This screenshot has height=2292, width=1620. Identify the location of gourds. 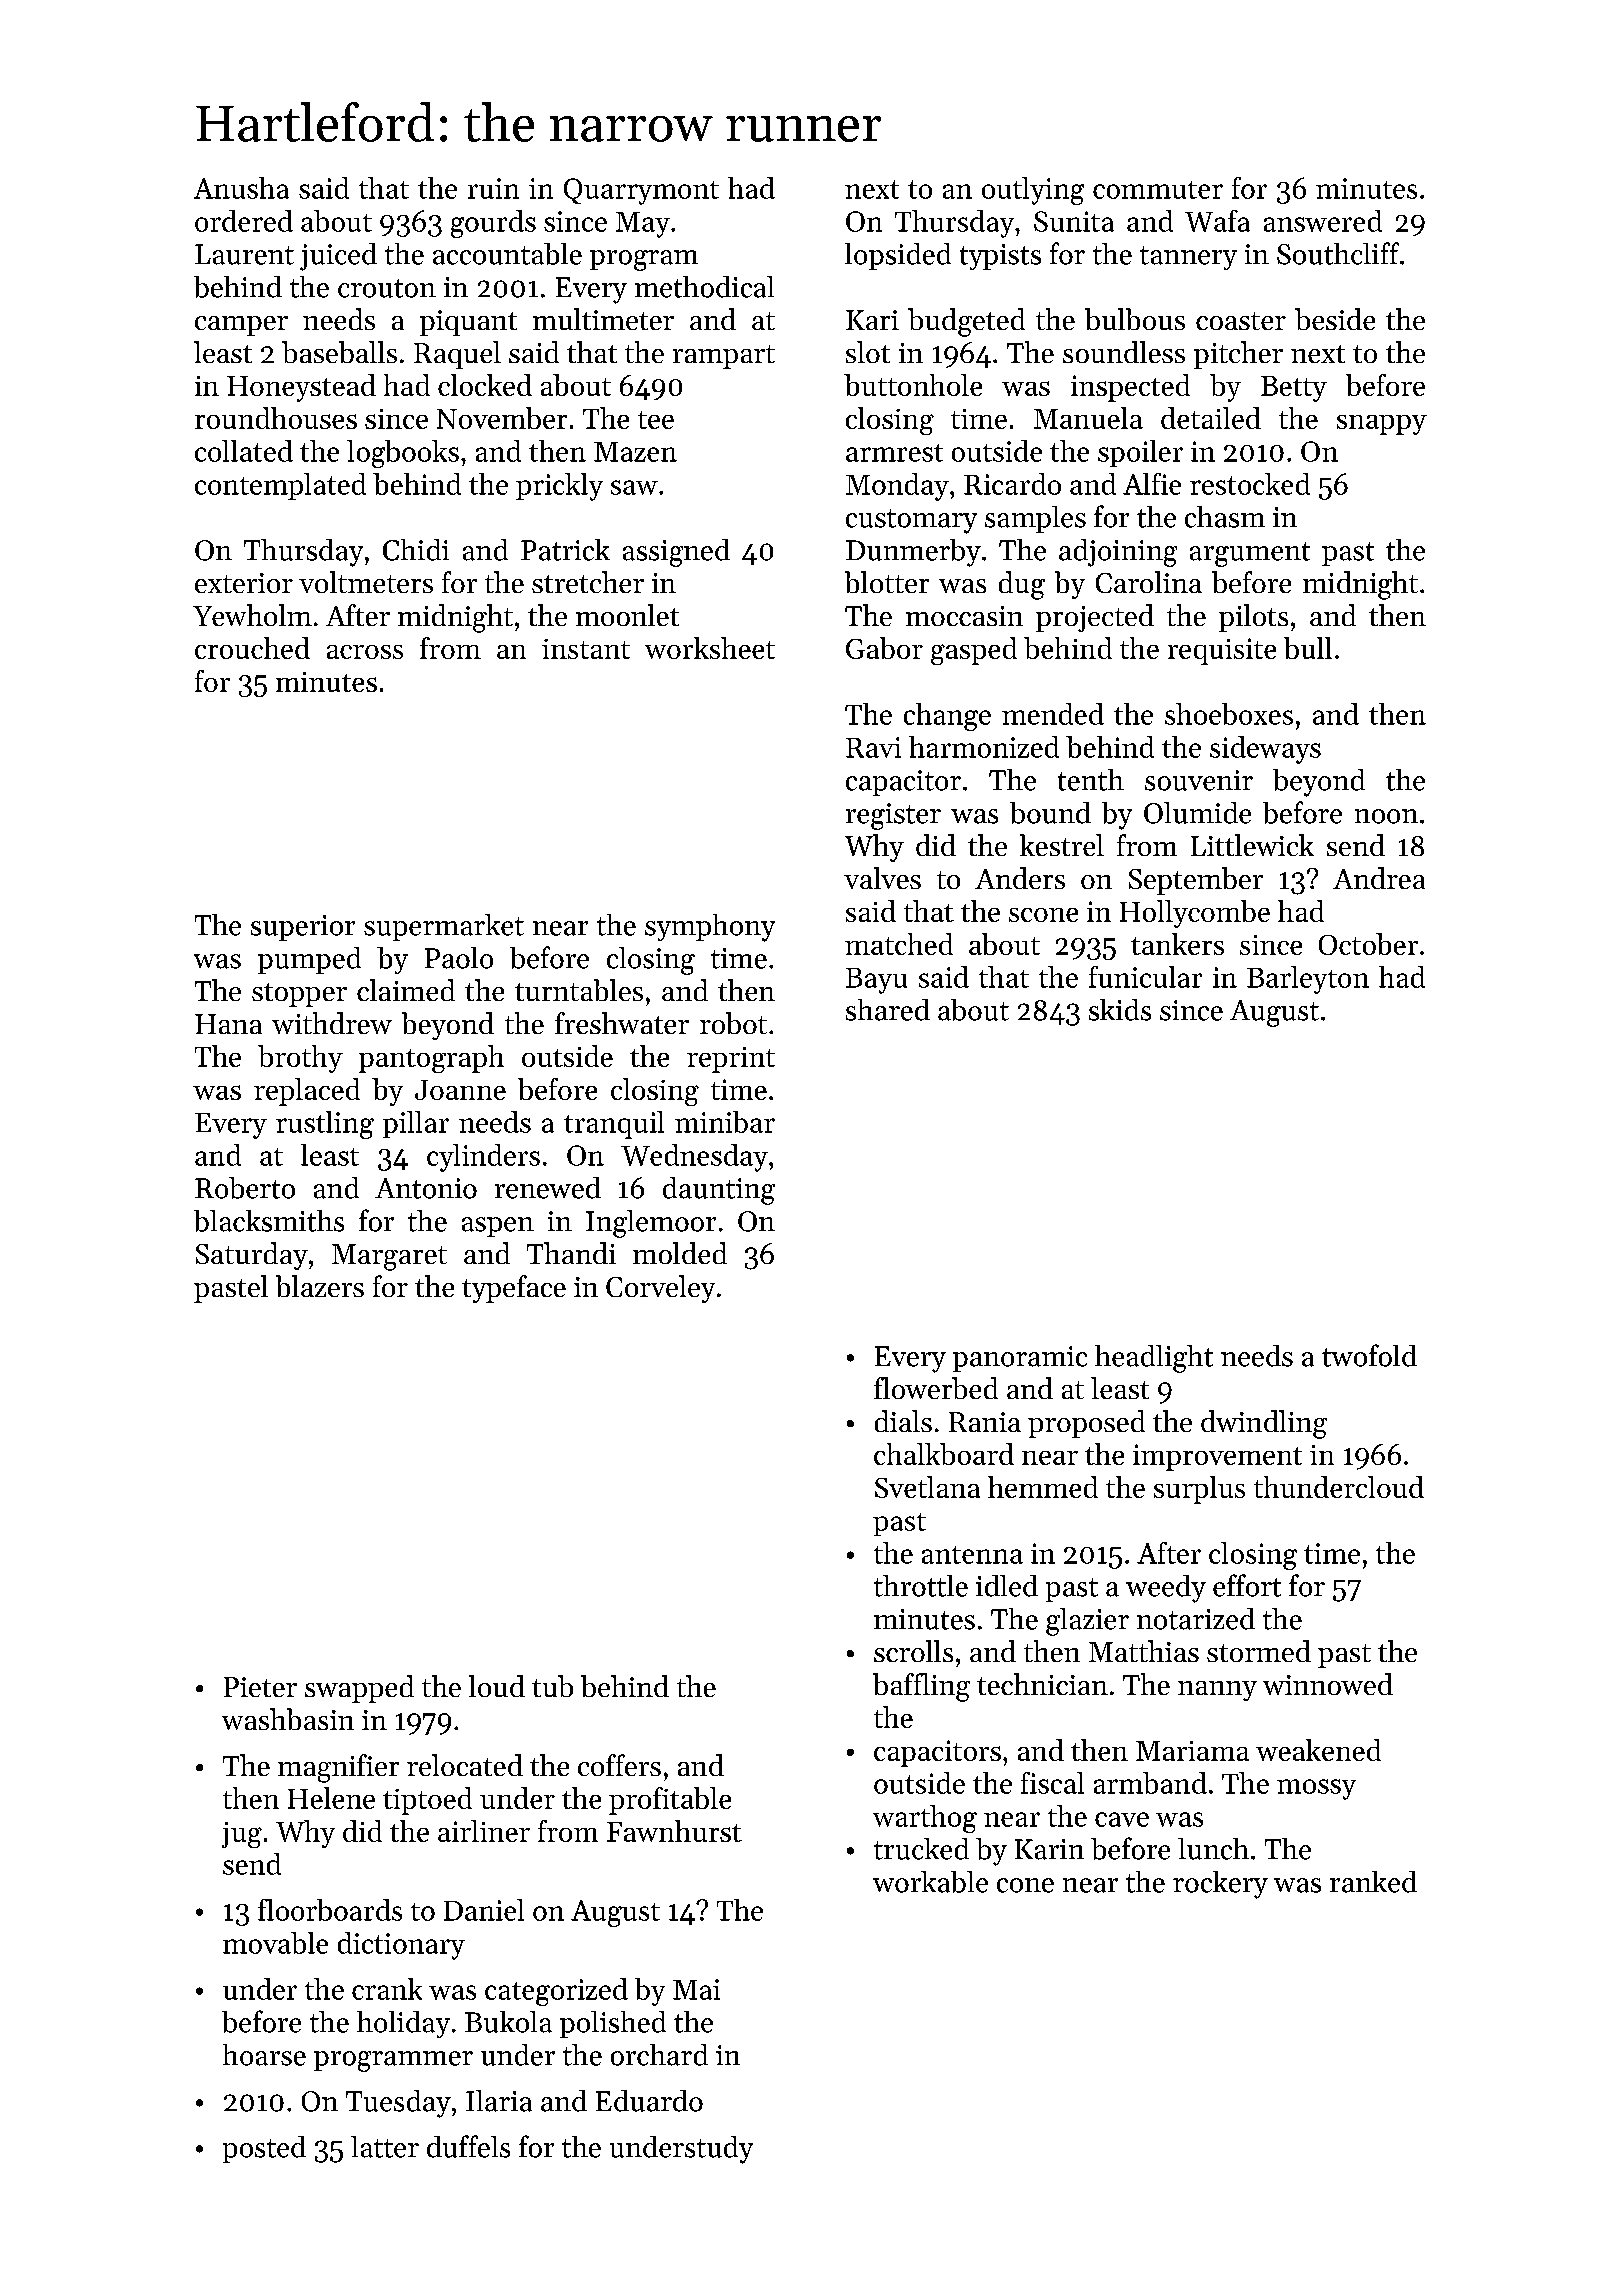
(493, 224).
